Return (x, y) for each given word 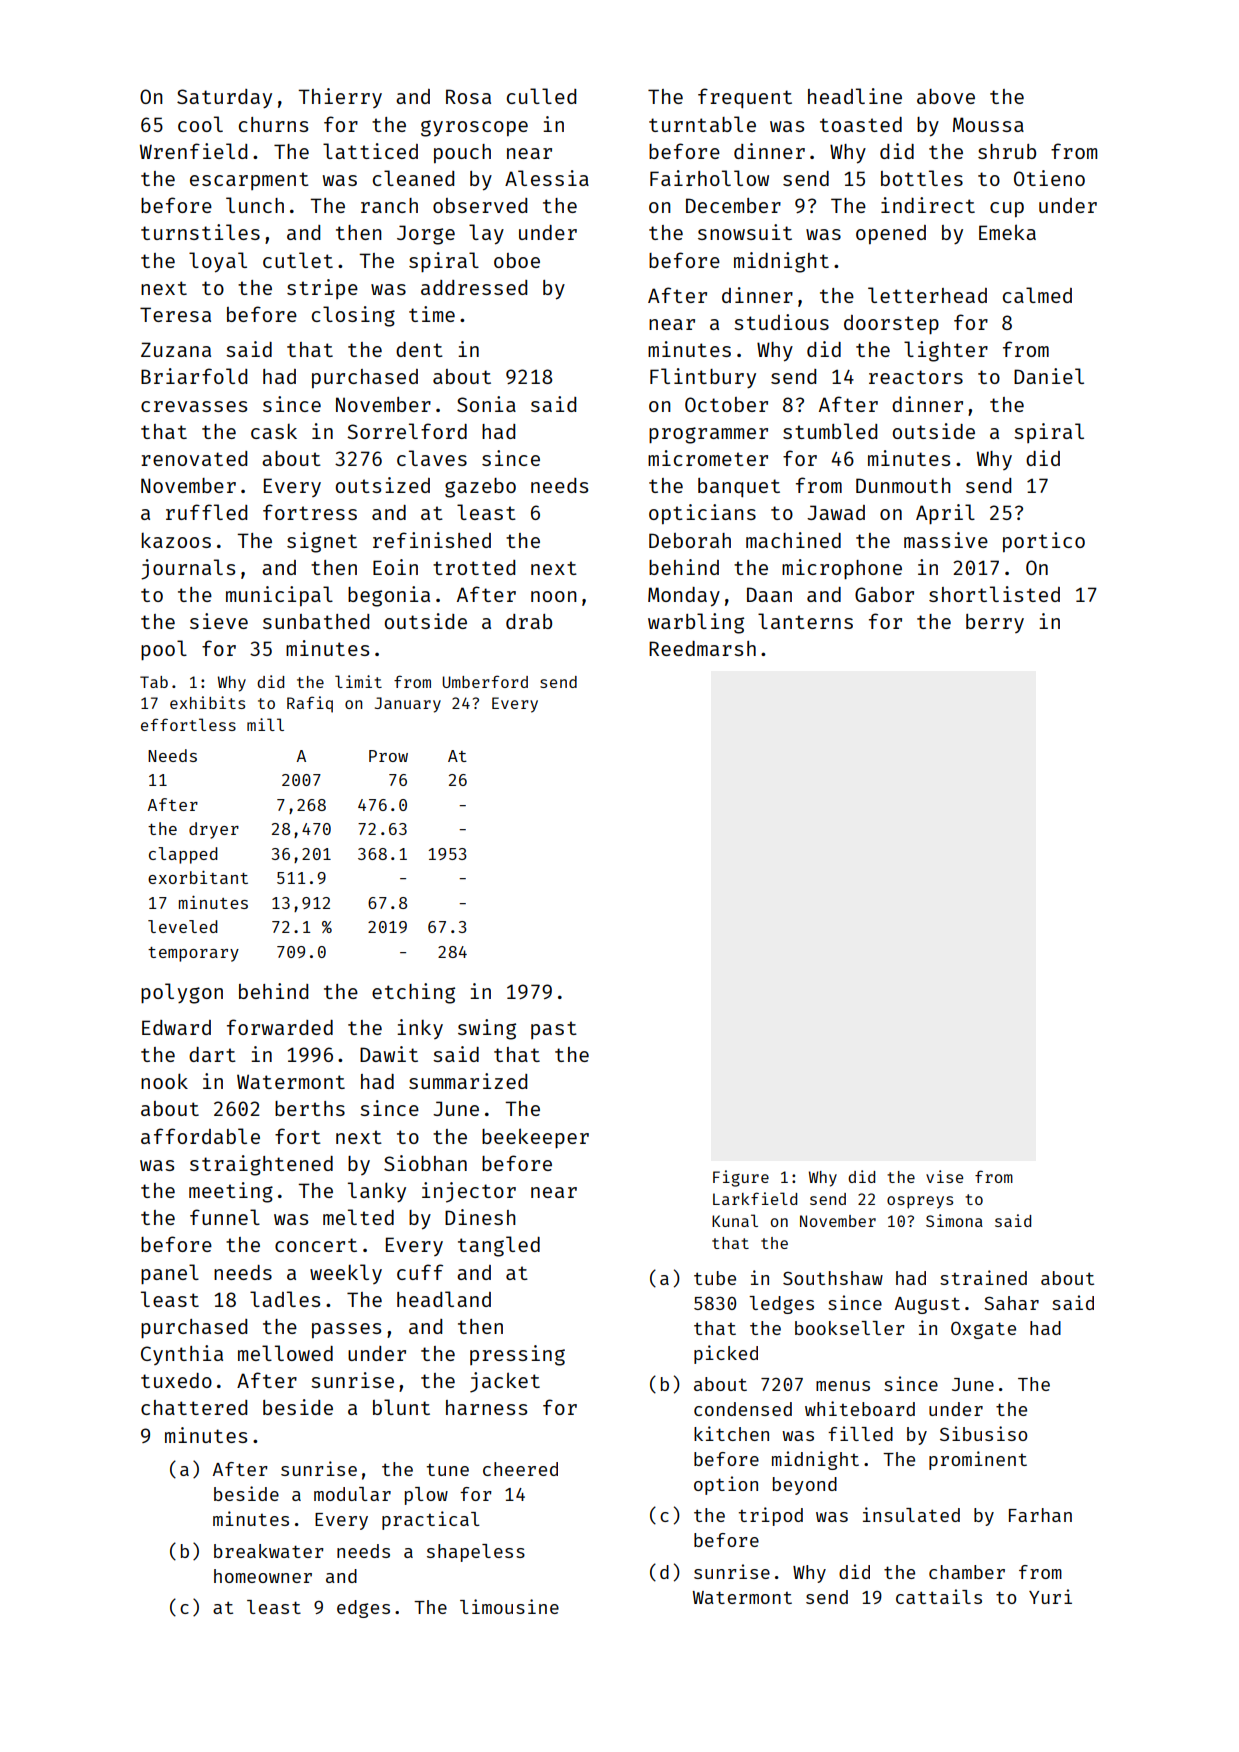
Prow (388, 756)
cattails (939, 1596)
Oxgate (983, 1330)
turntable (702, 124)
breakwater (269, 1551)
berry (995, 623)
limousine (509, 1606)
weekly (346, 1274)
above (946, 96)
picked (726, 1354)
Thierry (340, 98)
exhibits (207, 702)
